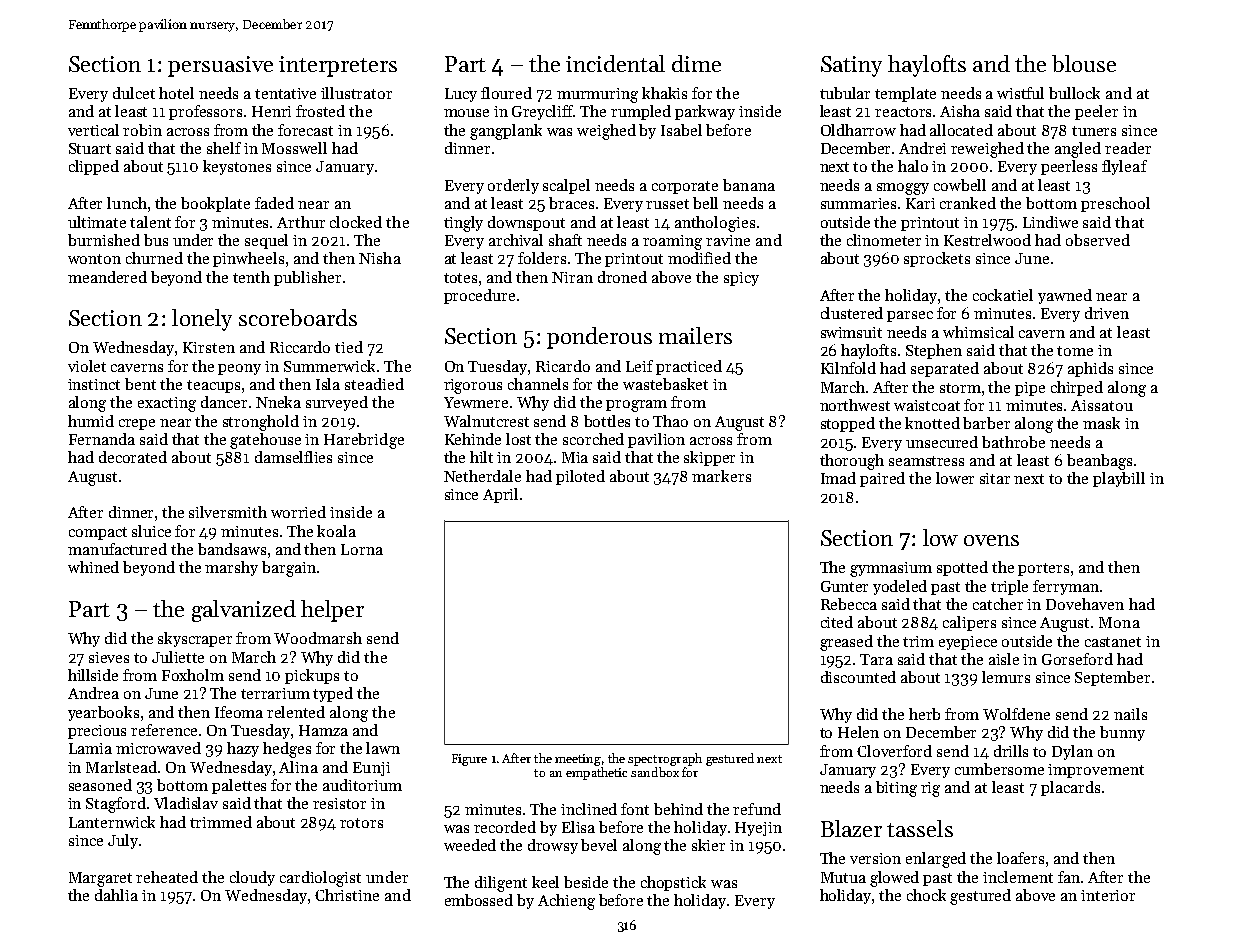 This screenshot has height=952, width=1233. What do you see at coordinates (566, 902) in the screenshot?
I see `Achieng` at bounding box center [566, 902].
